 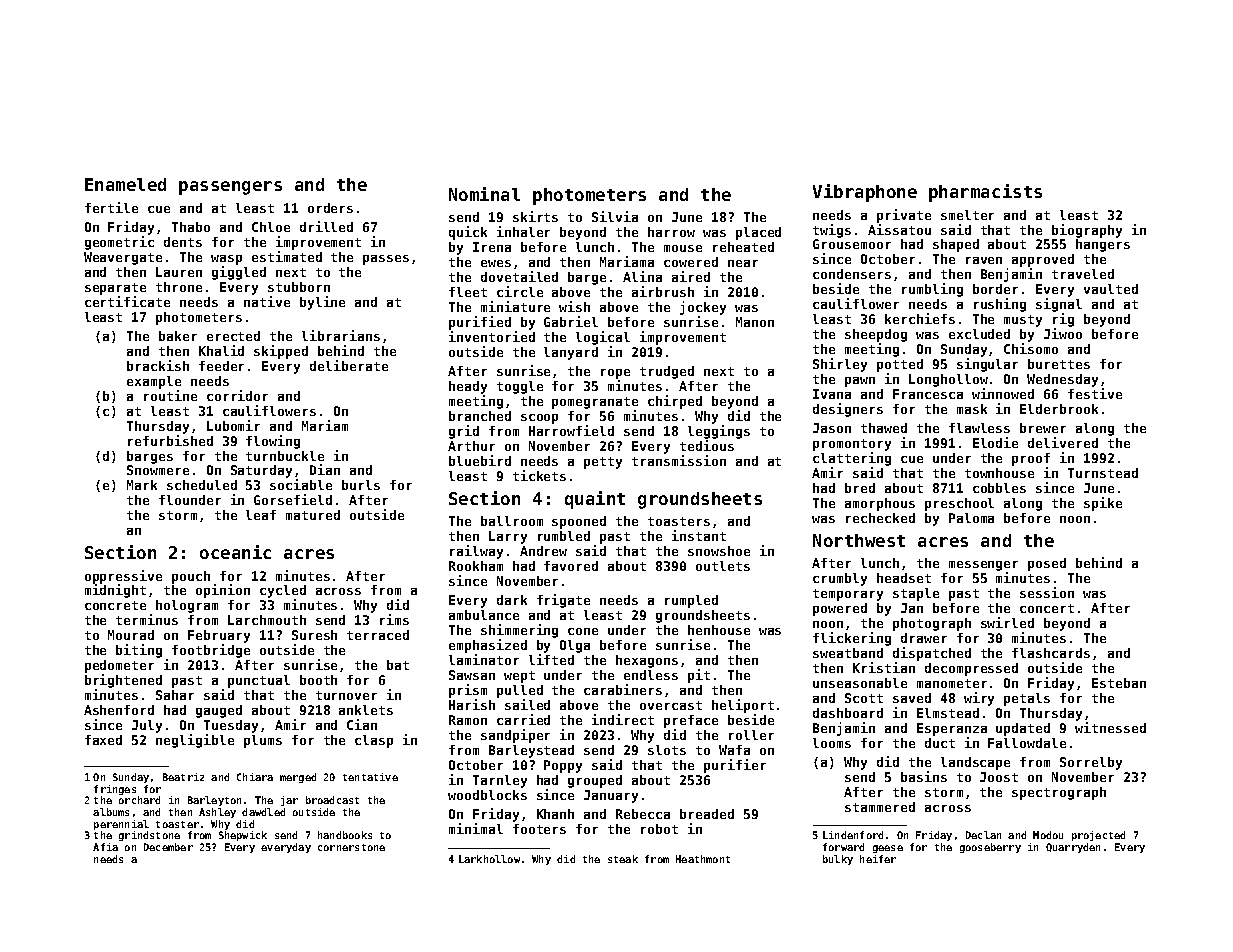 What do you see at coordinates (484, 194) in the screenshot?
I see `Nominal` at bounding box center [484, 194].
